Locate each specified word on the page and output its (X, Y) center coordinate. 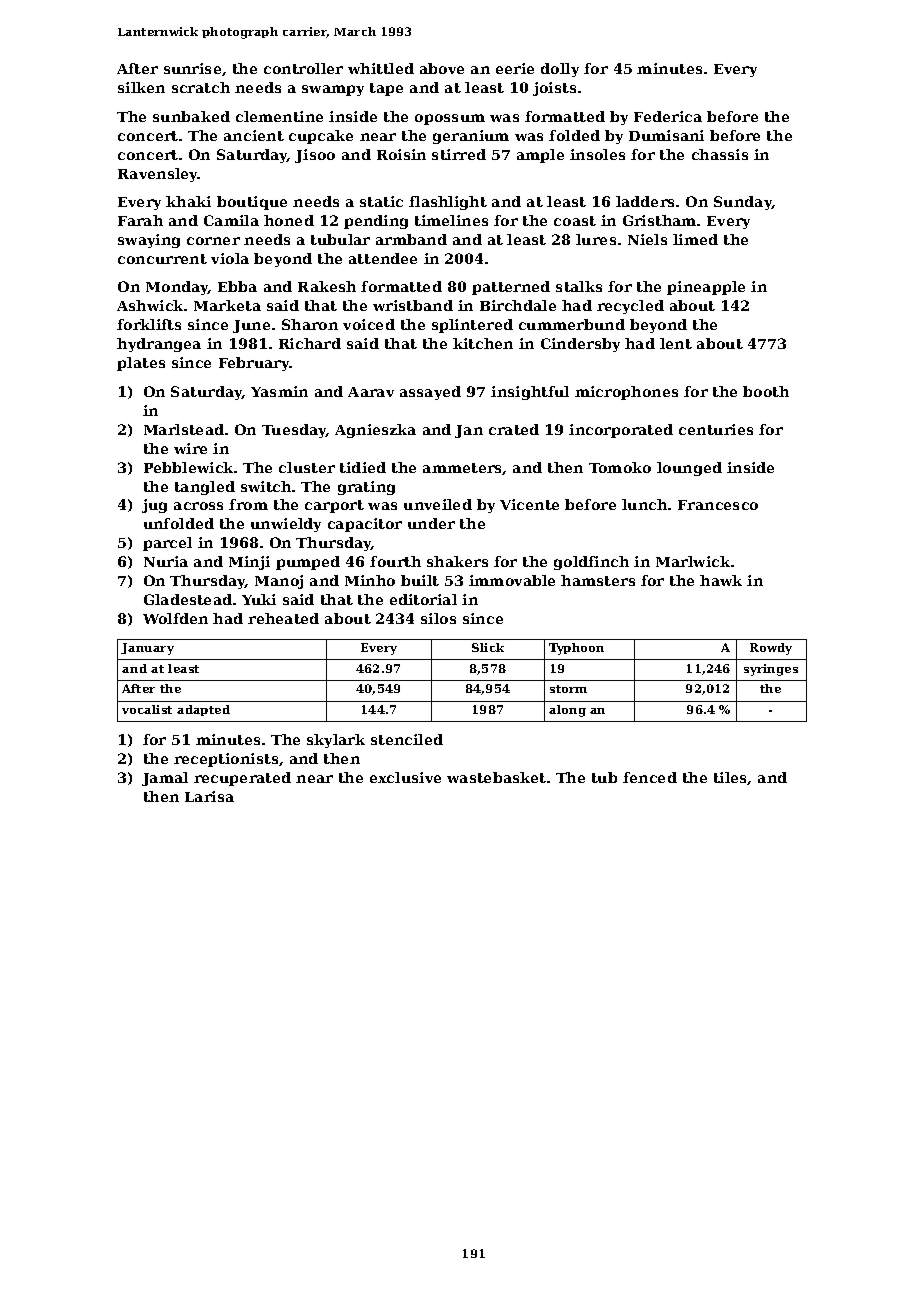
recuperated (242, 779)
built (420, 580)
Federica (668, 116)
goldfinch (591, 563)
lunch (644, 504)
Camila (231, 220)
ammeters (463, 469)
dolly (560, 70)
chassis (720, 154)
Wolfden (175, 618)
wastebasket (496, 777)
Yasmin (279, 391)
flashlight (448, 203)
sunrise (192, 68)
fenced (650, 777)
